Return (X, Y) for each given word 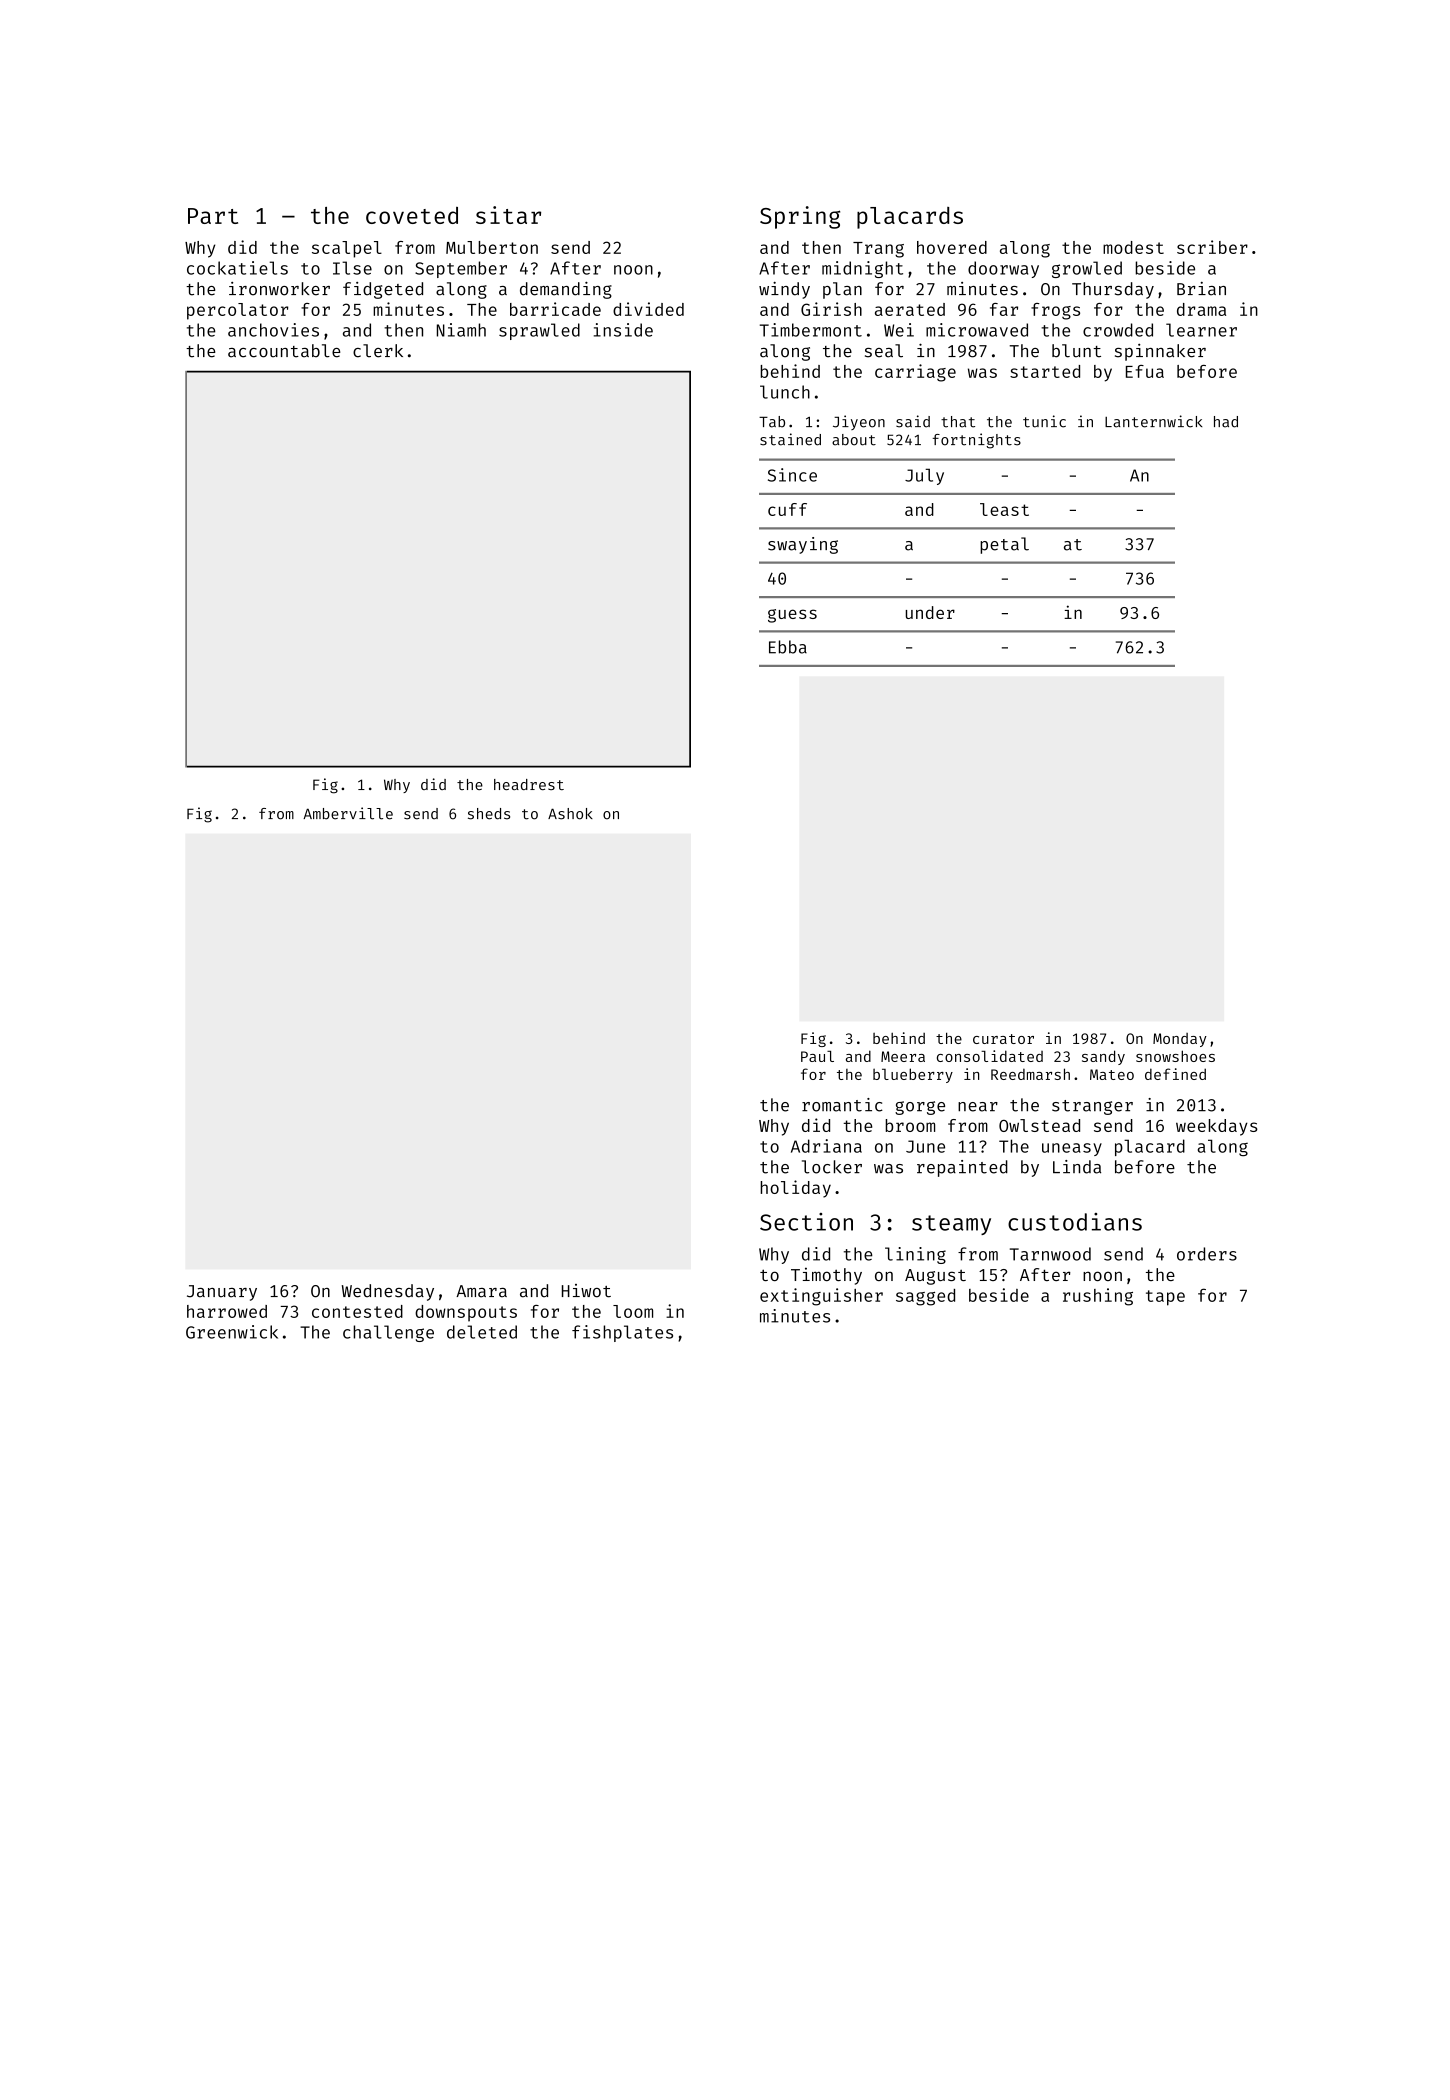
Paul (817, 1056)
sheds (489, 814)
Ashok (570, 814)
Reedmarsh (1030, 1074)
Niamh (461, 330)
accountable (284, 351)
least (1004, 509)
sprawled (539, 331)
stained (790, 439)
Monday (1180, 1040)
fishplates (622, 1333)
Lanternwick (1153, 421)
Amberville (348, 813)
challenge (388, 1333)
